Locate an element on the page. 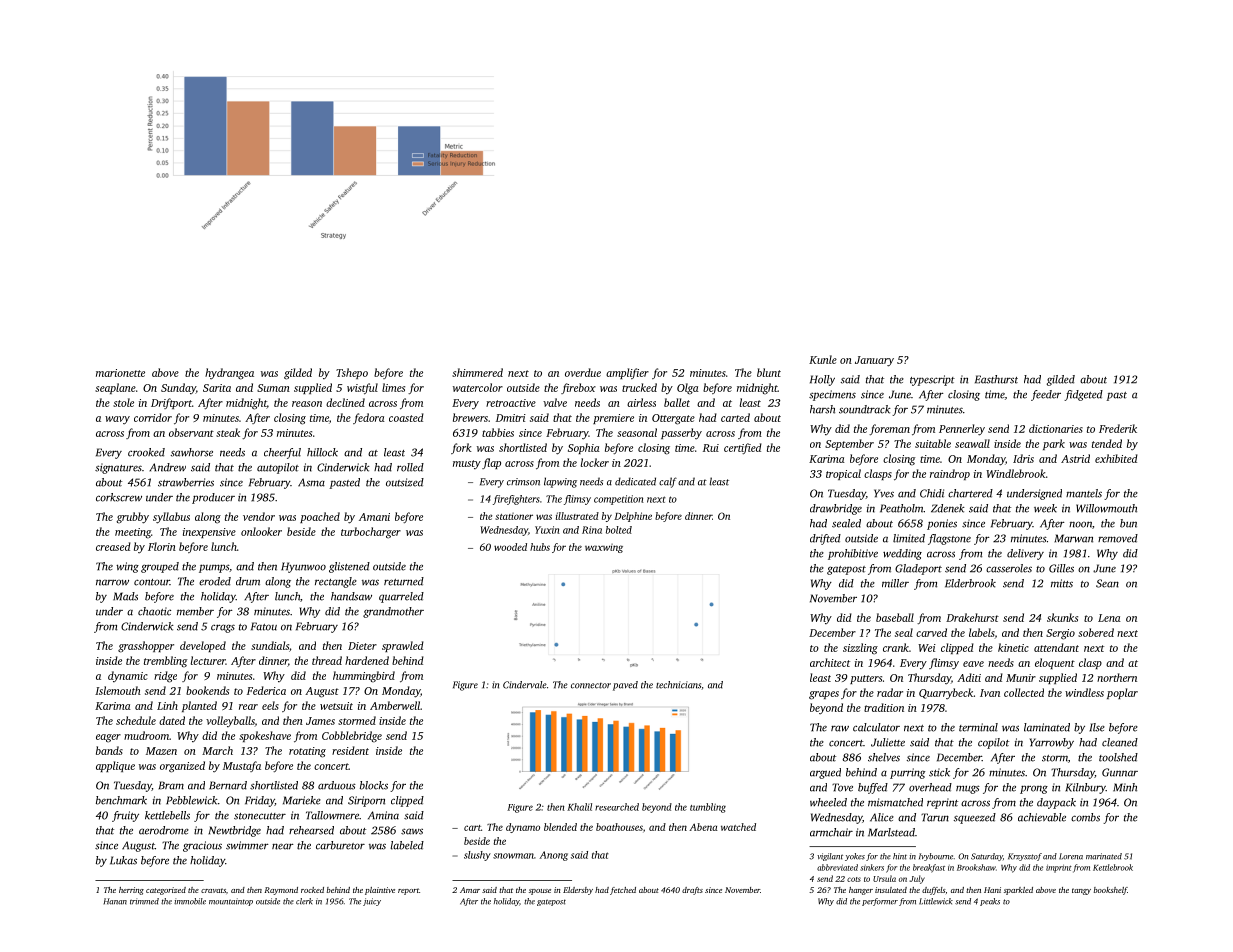  overdue is located at coordinates (583, 372).
